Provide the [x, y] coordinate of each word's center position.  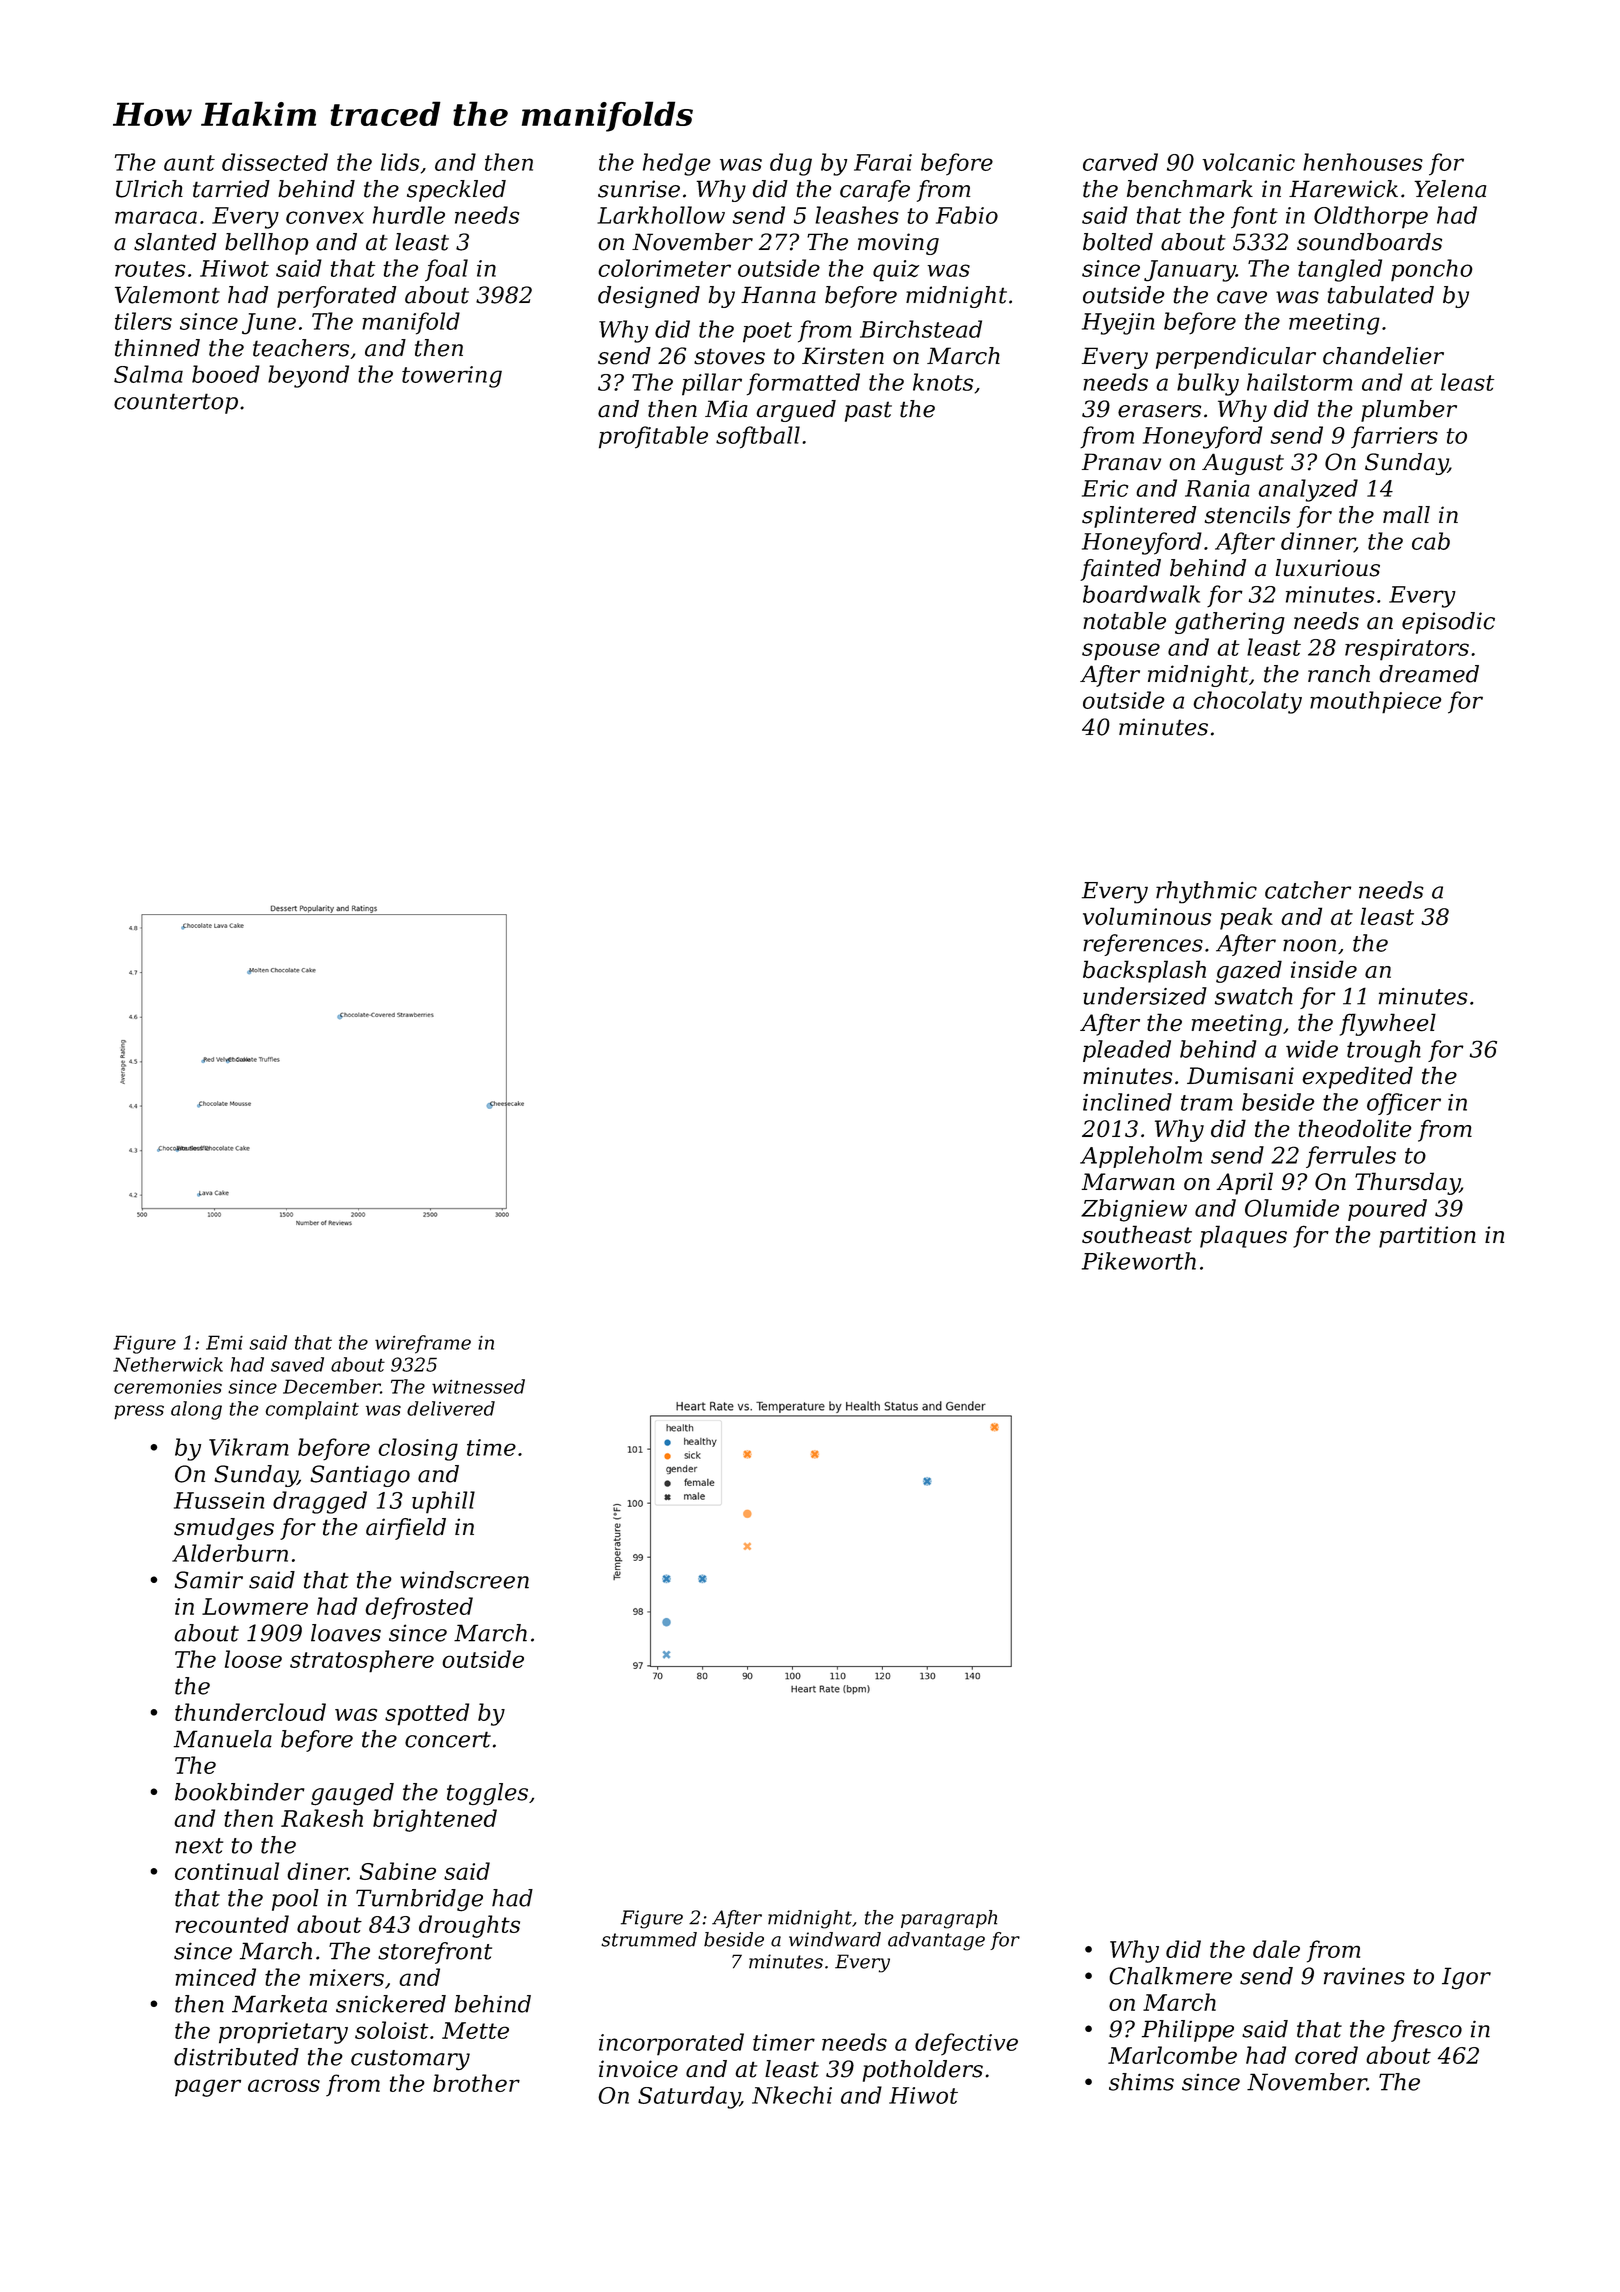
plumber [1409, 411]
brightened [435, 1820]
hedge [677, 164]
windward [835, 1939]
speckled [456, 191]
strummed [649, 1939]
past [868, 412]
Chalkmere [1170, 1976]
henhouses [1363, 162]
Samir [208, 1580]
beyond [308, 376]
